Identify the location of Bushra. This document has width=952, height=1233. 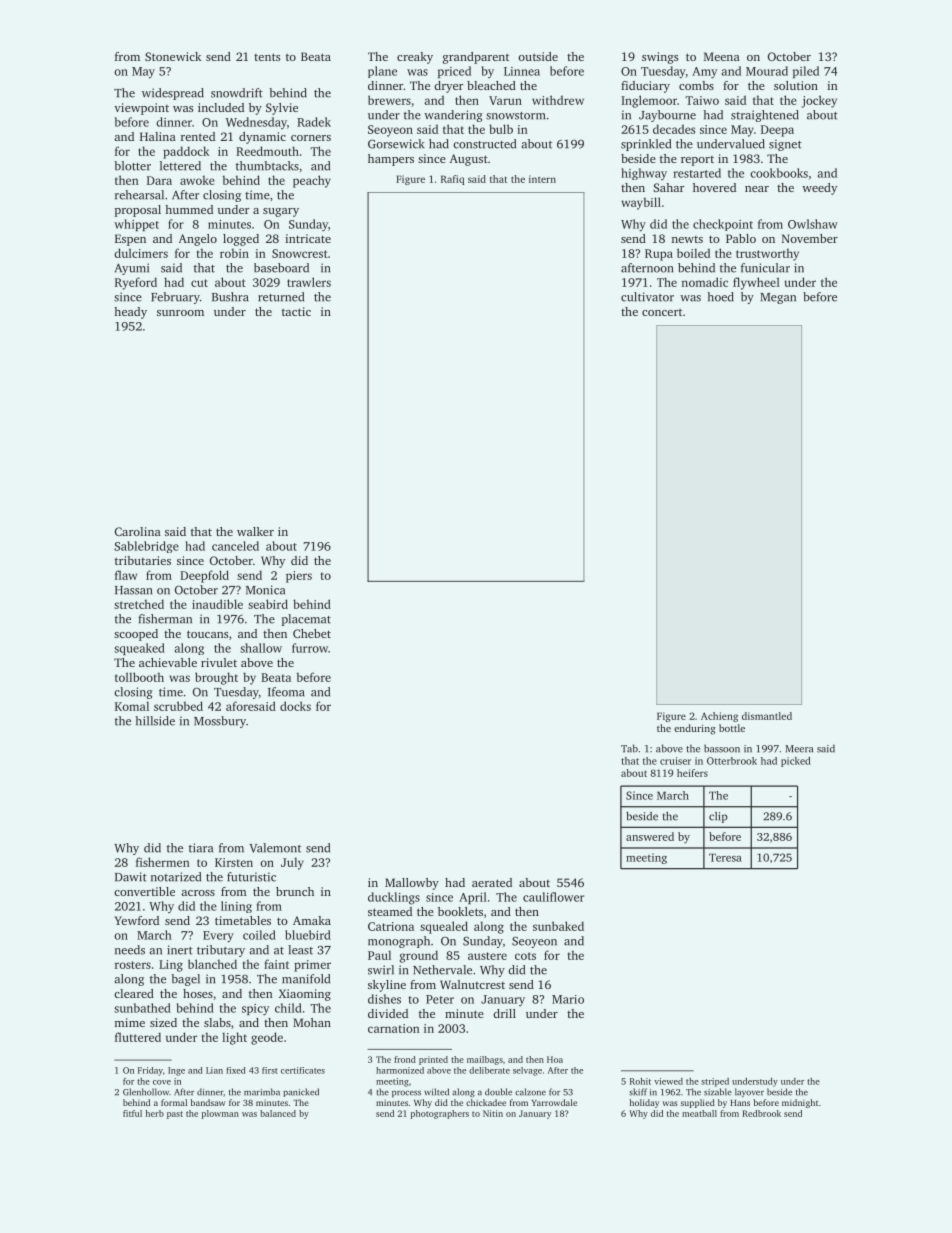
(230, 297).
